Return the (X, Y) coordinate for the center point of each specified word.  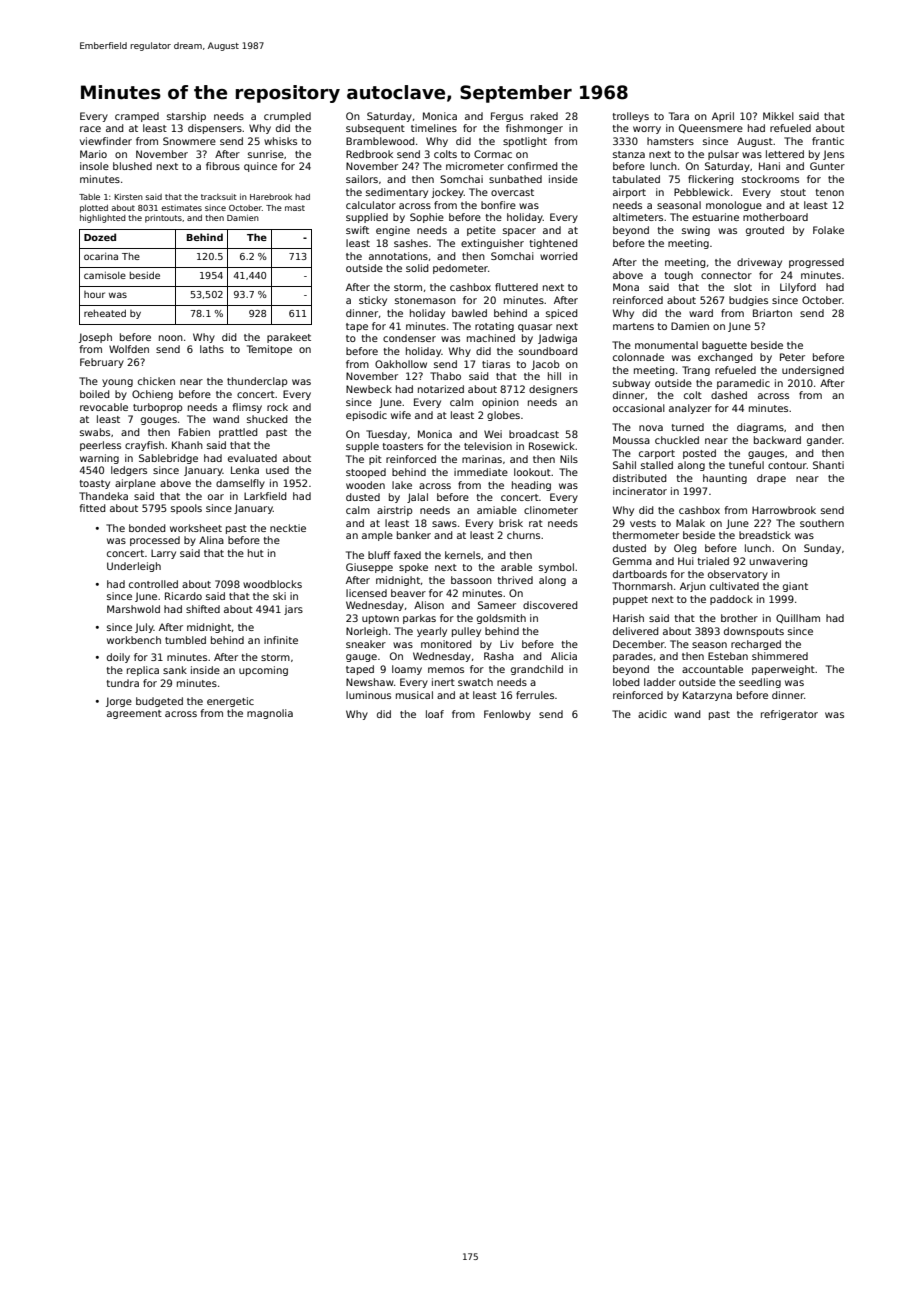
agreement (134, 714)
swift (357, 230)
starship (186, 117)
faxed (407, 555)
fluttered (516, 287)
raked (544, 116)
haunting (725, 479)
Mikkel (778, 116)
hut (256, 553)
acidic (652, 714)
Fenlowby (507, 715)
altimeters (638, 217)
